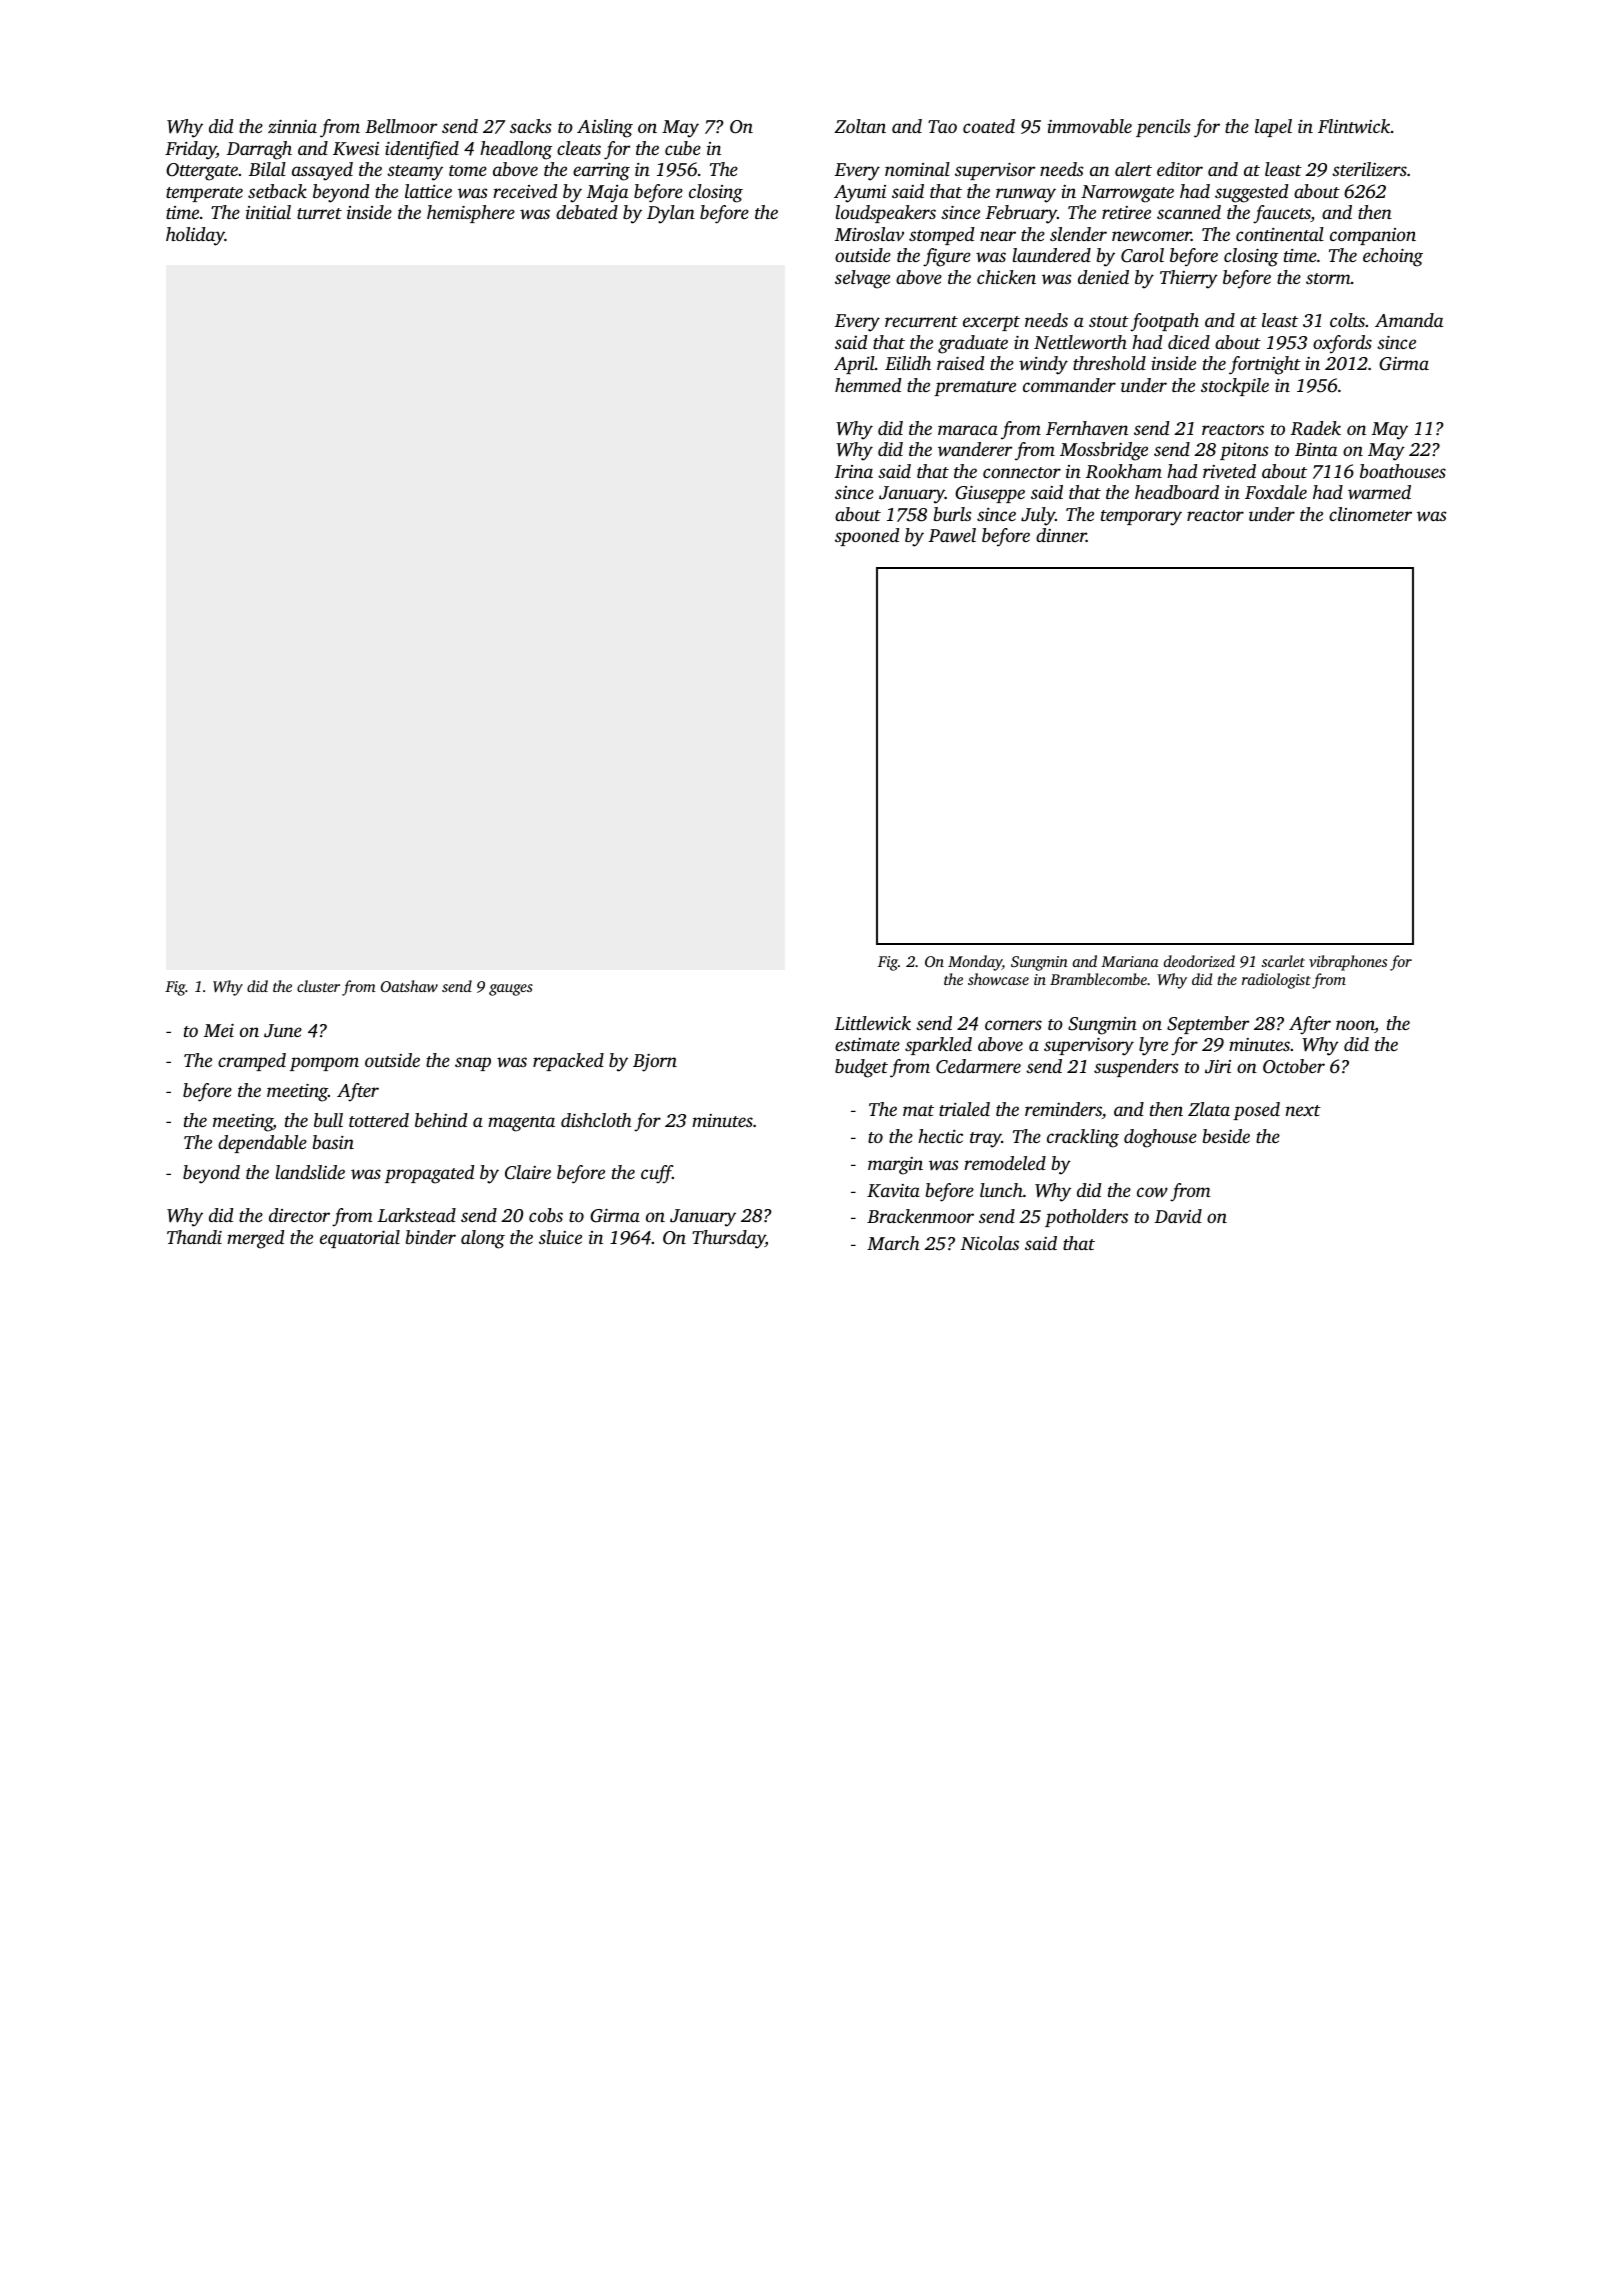 Image resolution: width=1620 pixels, height=2292 pixels. What do you see at coordinates (511, 990) in the screenshot?
I see `gauges` at bounding box center [511, 990].
